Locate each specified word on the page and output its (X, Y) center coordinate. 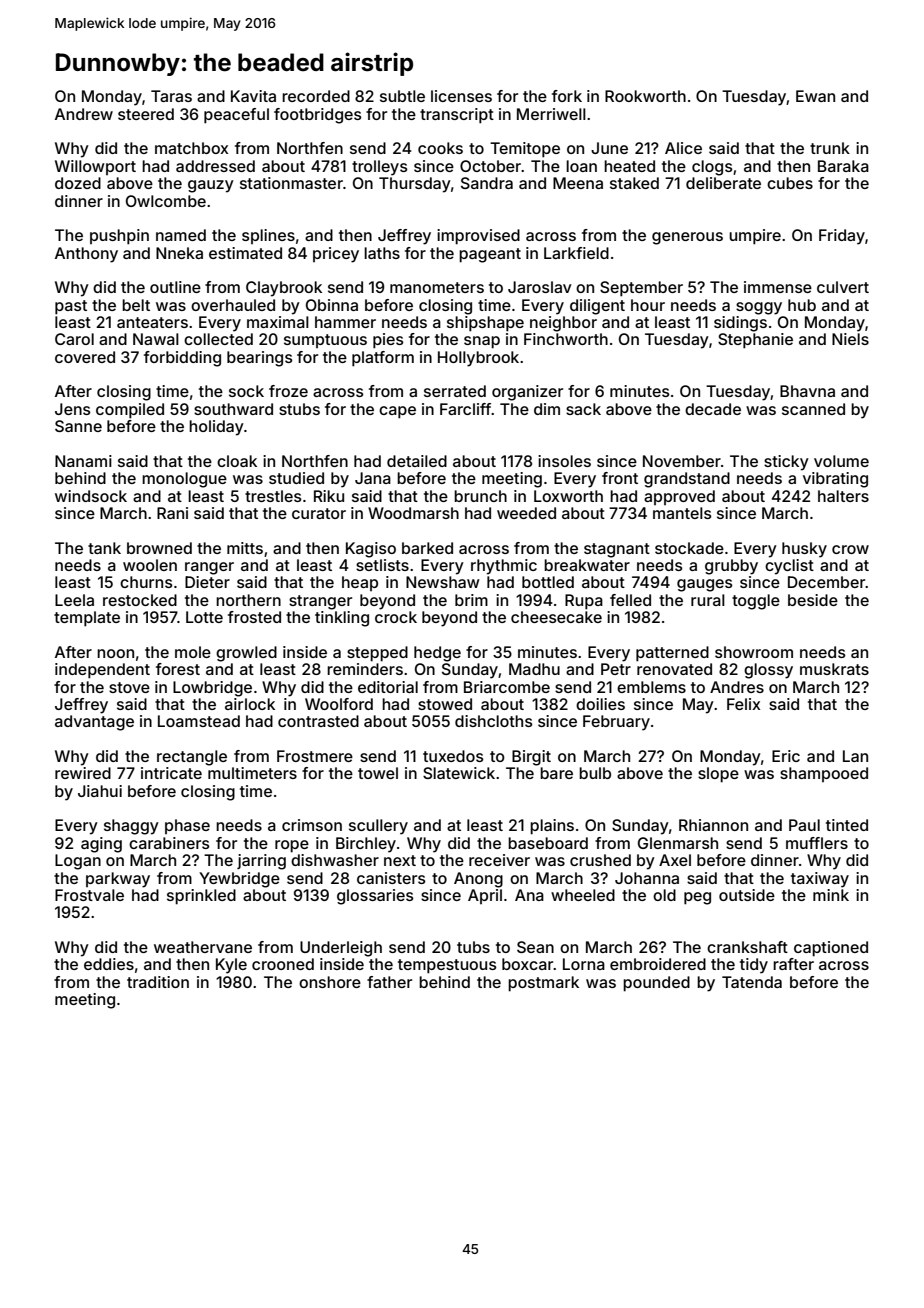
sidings (740, 324)
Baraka (843, 166)
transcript (457, 116)
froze (288, 391)
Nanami (83, 461)
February (616, 723)
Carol (74, 339)
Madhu (534, 669)
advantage (94, 723)
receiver (499, 860)
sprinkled (201, 897)
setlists (382, 565)
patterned (672, 654)
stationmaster (291, 183)
